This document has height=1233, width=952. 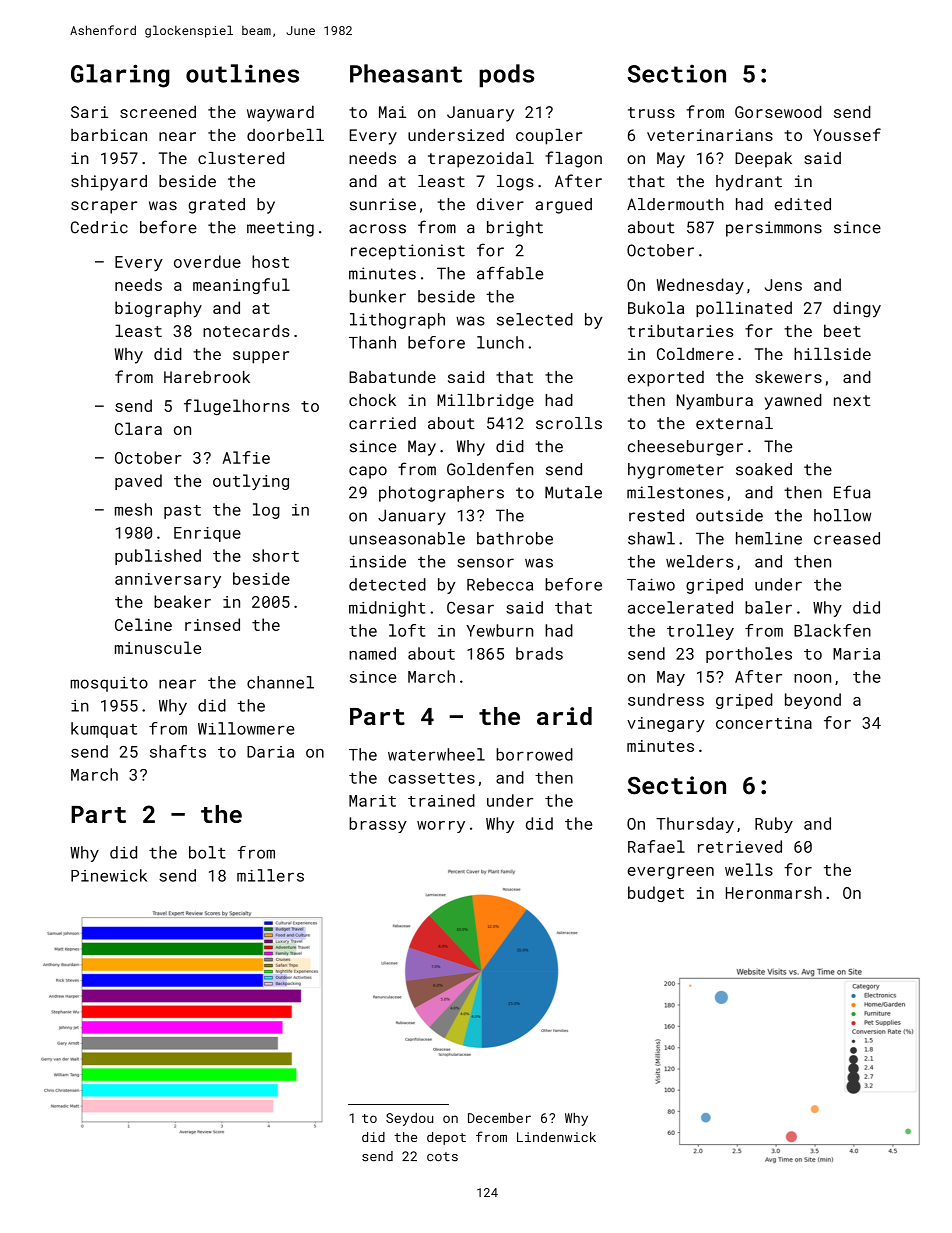 I want to click on Jens, so click(x=783, y=285).
